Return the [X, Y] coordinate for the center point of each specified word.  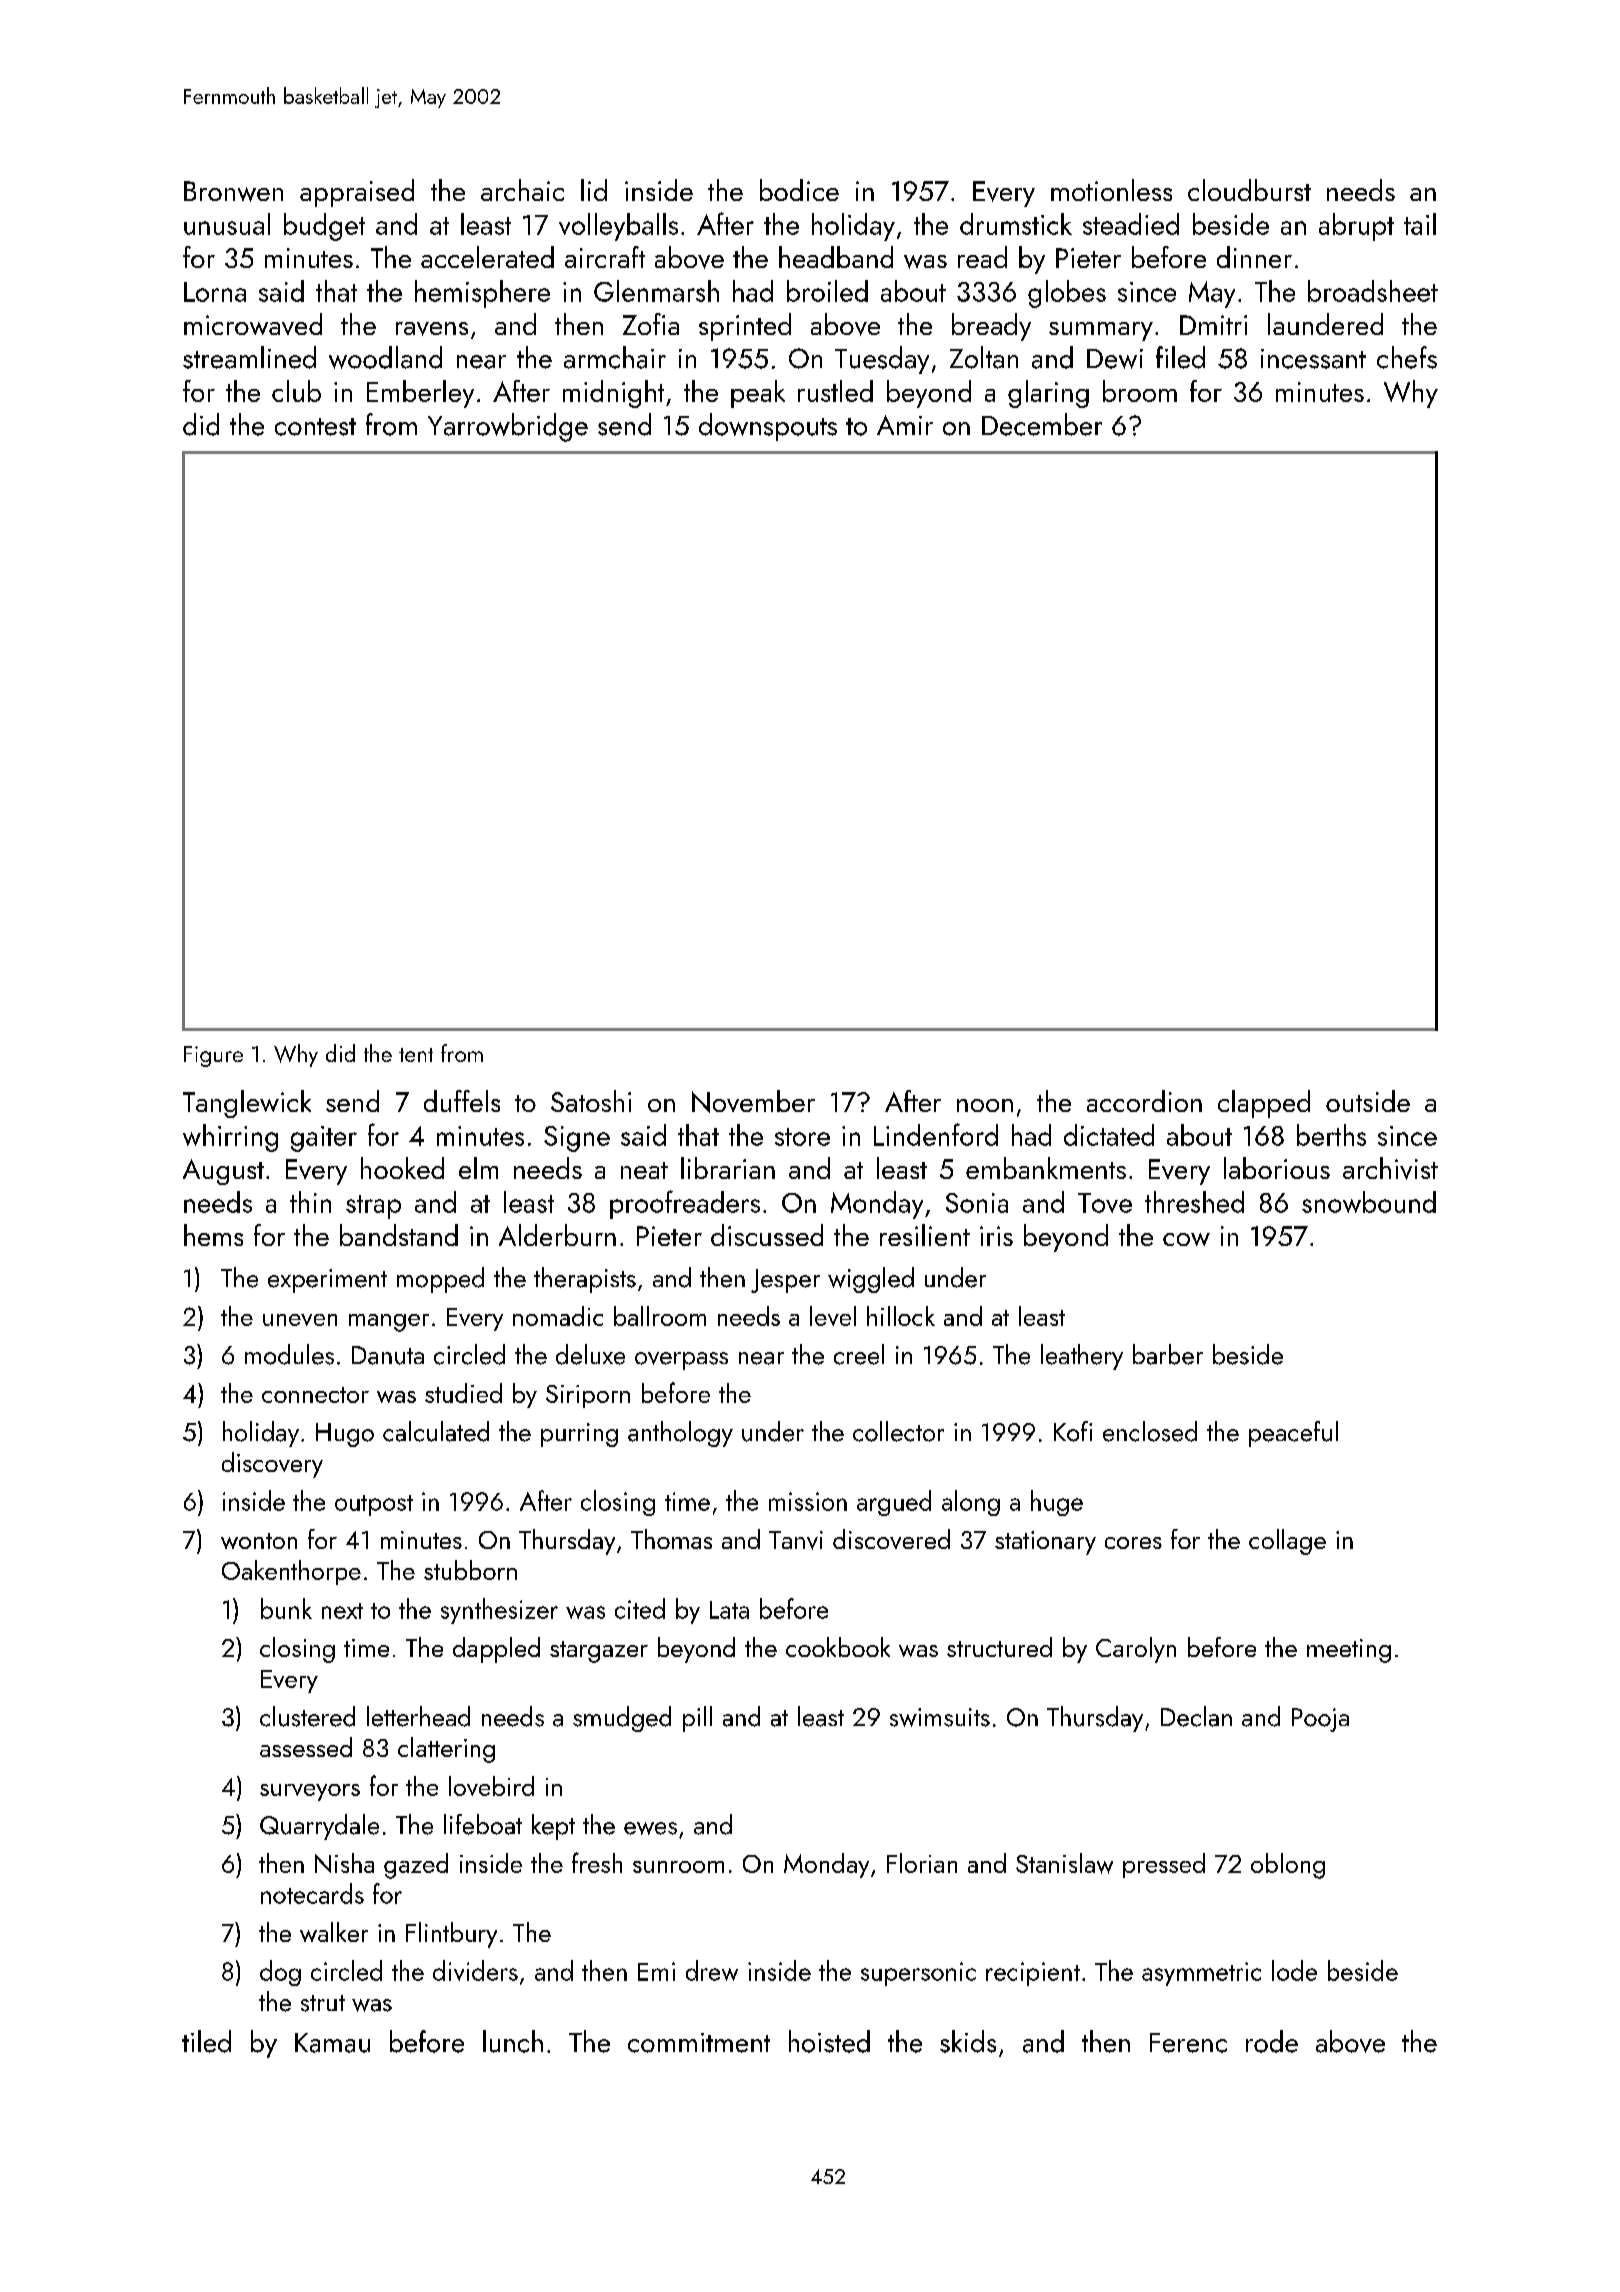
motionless [1111, 190]
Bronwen [233, 191]
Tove [1105, 1203]
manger [389, 1323]
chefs [1407, 357]
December [1042, 424]
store [802, 1137]
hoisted [829, 2041]
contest [315, 427]
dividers [475, 1970]
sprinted [745, 327]
